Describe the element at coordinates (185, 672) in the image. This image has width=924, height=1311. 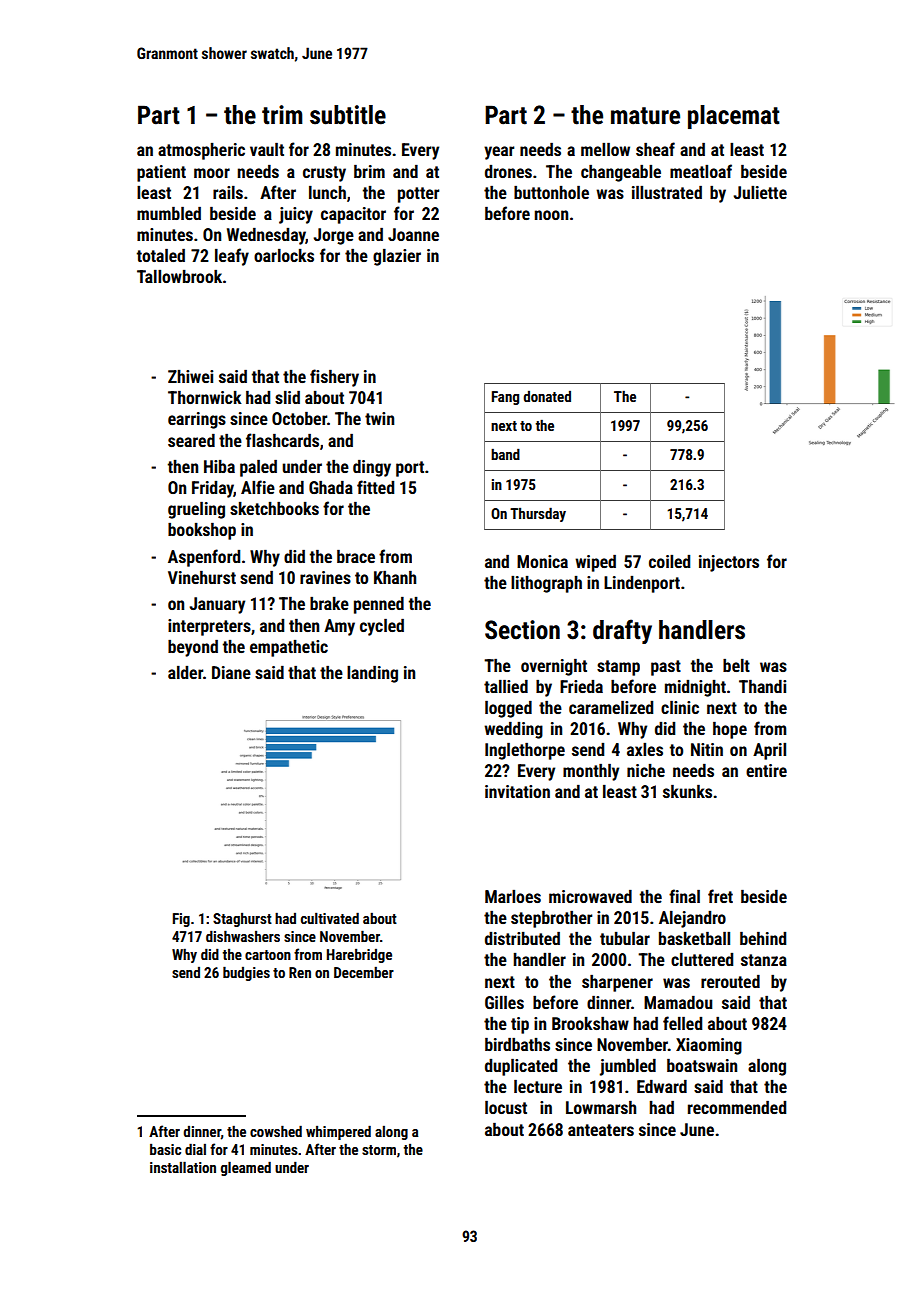
I see `alder` at that location.
